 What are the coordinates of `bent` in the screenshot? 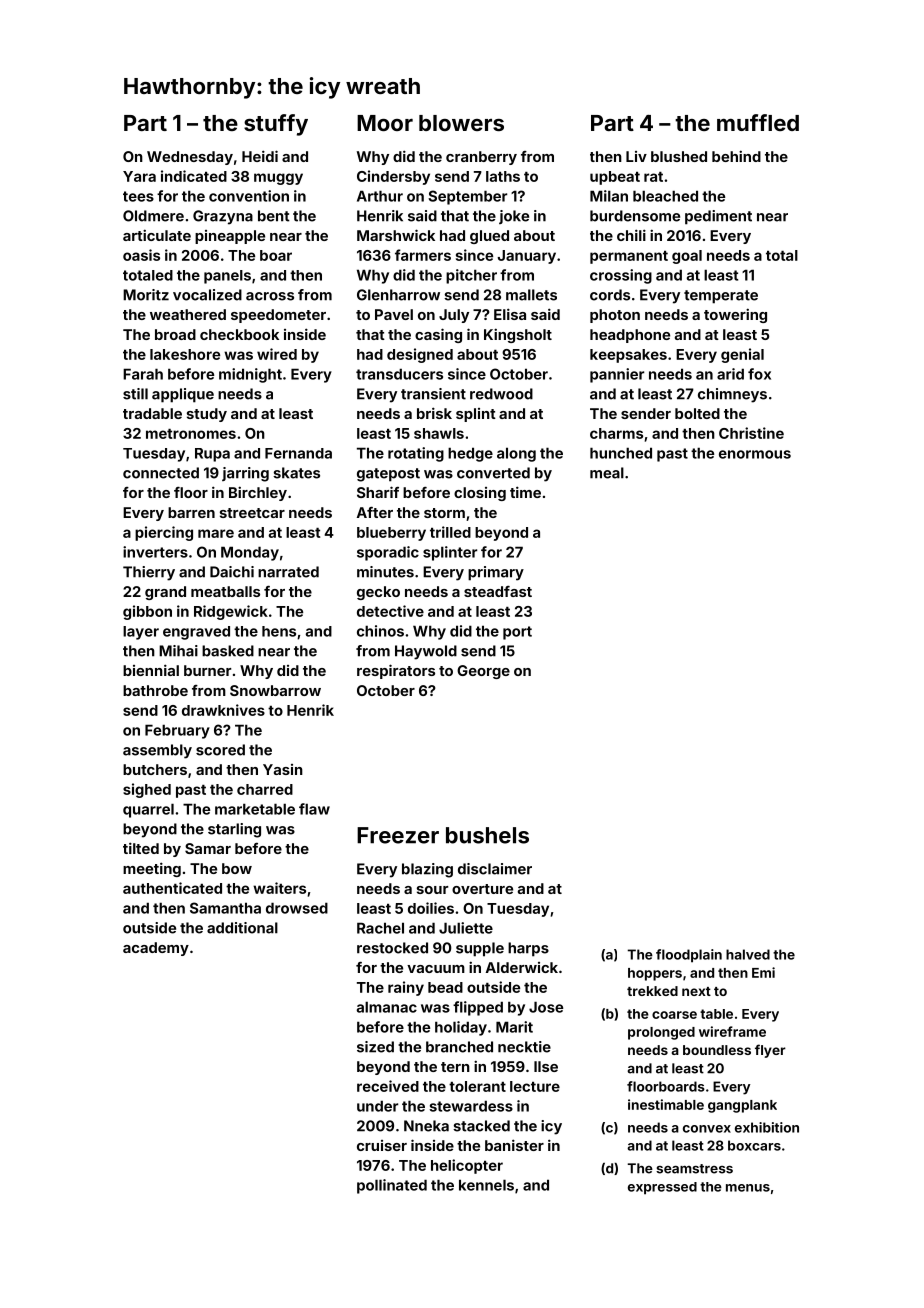 It's located at (274, 216).
